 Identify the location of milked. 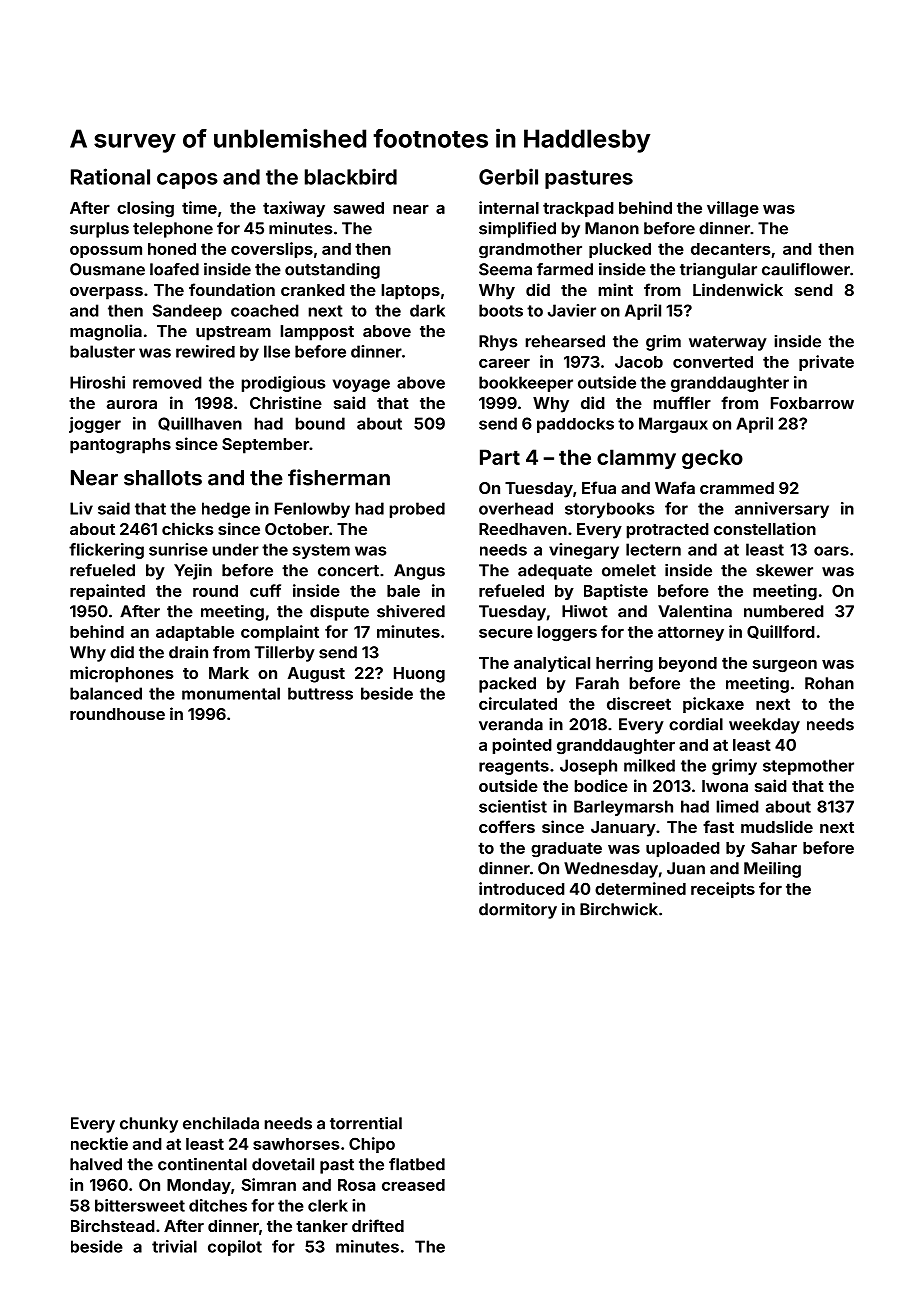
(649, 765).
